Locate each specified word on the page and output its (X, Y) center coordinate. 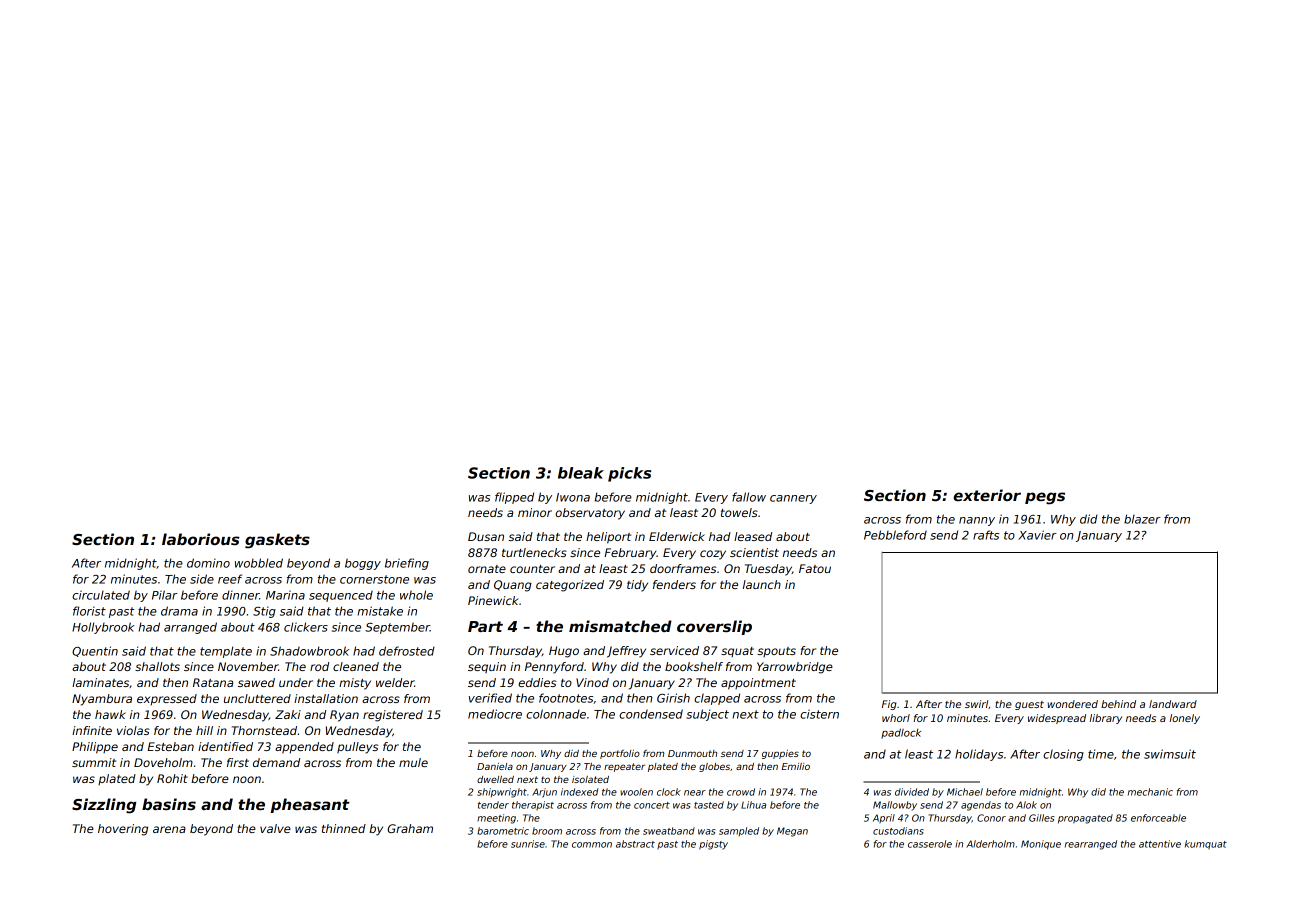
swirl (976, 704)
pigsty (713, 845)
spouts (776, 652)
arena (169, 829)
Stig (264, 612)
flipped (514, 498)
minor (535, 512)
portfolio (620, 754)
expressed (167, 700)
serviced (674, 650)
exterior (987, 495)
